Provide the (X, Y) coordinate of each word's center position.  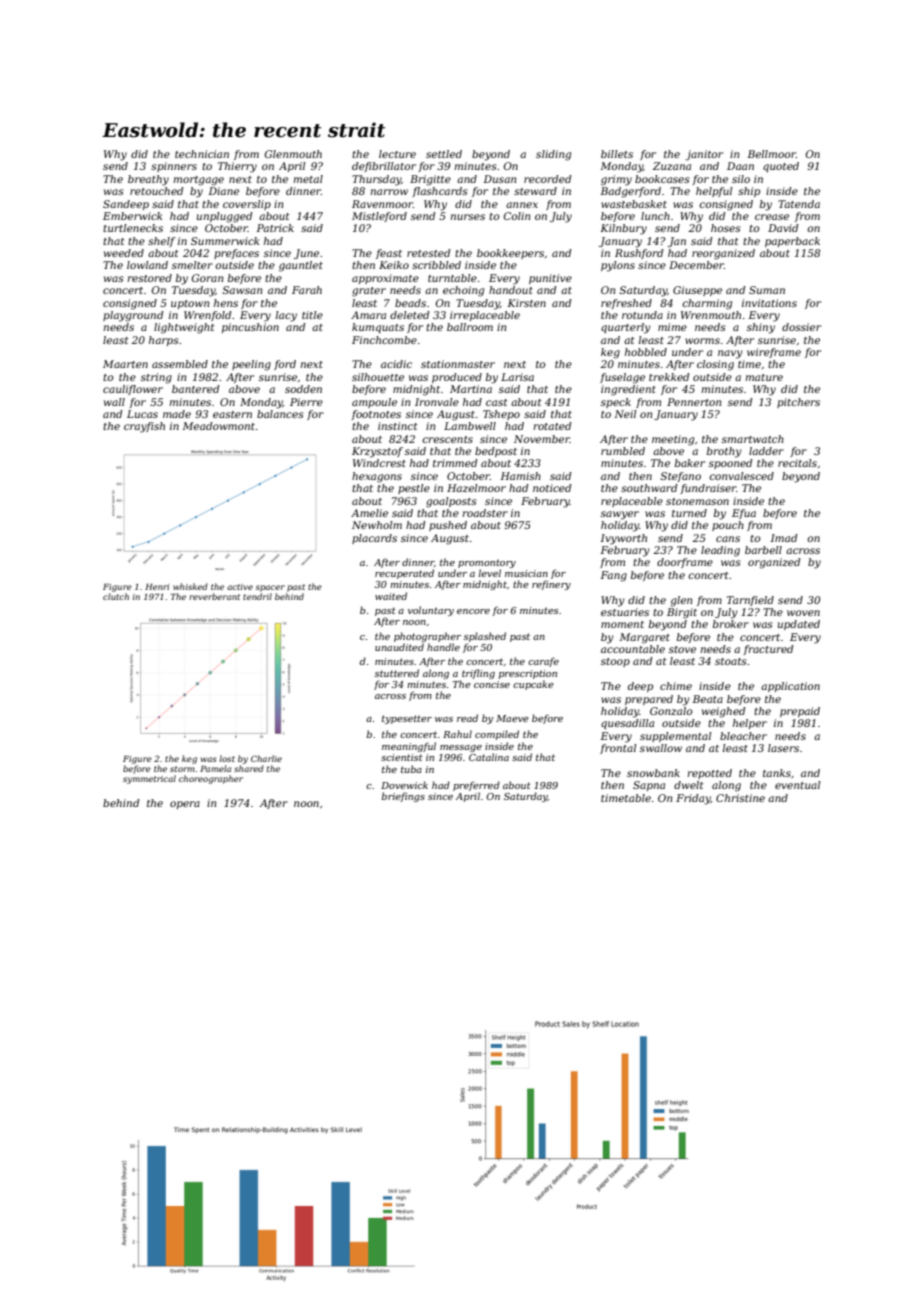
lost (227, 758)
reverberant (214, 596)
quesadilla (627, 724)
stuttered (397, 673)
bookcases (662, 179)
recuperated (404, 574)
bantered (196, 389)
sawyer (620, 515)
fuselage (622, 378)
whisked (190, 586)
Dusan (499, 179)
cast (497, 402)
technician (202, 154)
